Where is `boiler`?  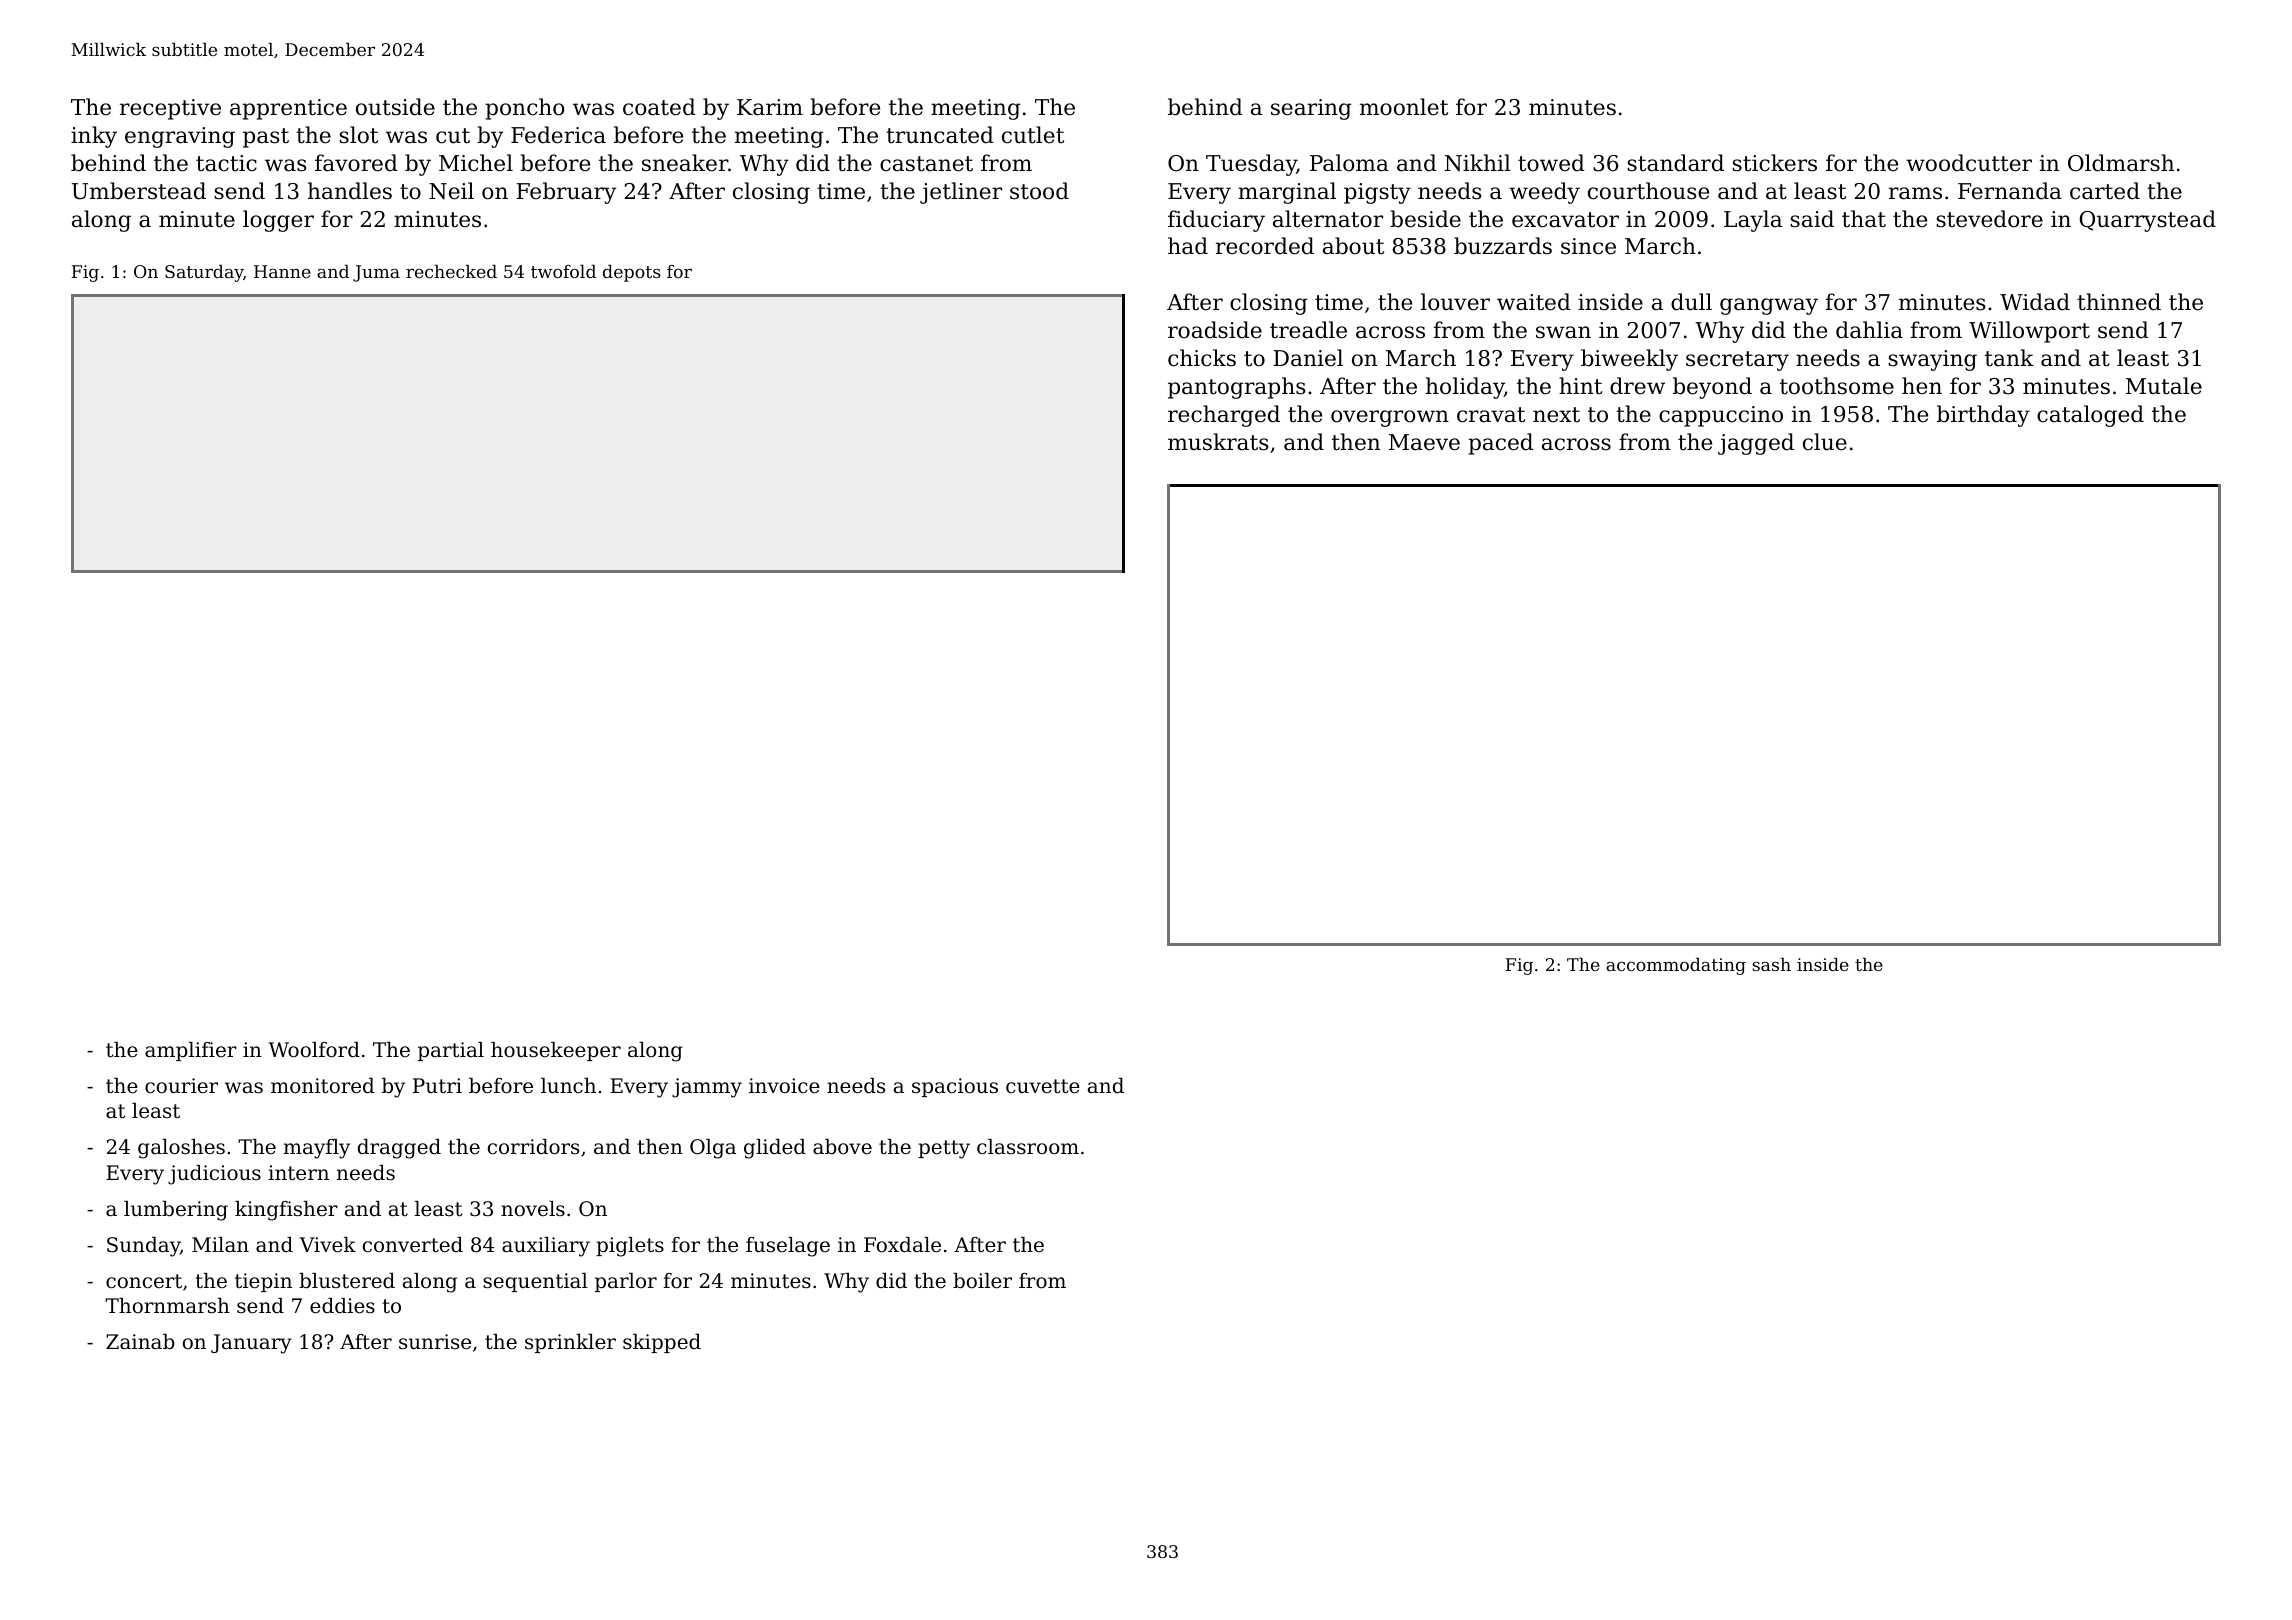
boiler is located at coordinates (982, 1281).
